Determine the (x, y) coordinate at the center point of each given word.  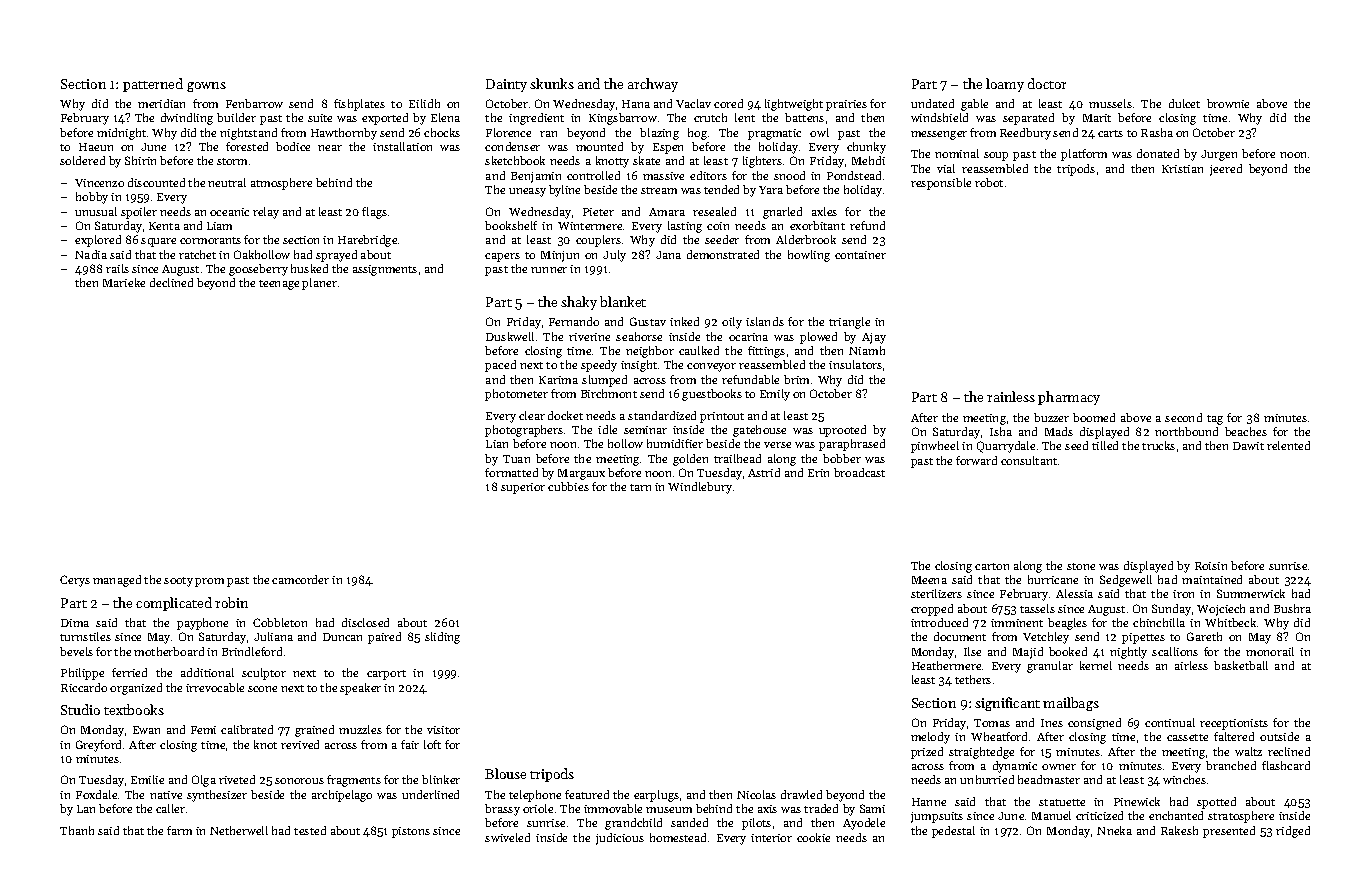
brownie (1228, 103)
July (614, 256)
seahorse (639, 336)
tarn (640, 487)
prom (209, 582)
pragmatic (774, 134)
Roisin (1211, 566)
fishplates (359, 105)
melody (930, 738)
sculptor (264, 674)
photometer (516, 395)
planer (319, 284)
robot (989, 182)
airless (1191, 665)
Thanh (77, 830)
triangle (849, 323)
